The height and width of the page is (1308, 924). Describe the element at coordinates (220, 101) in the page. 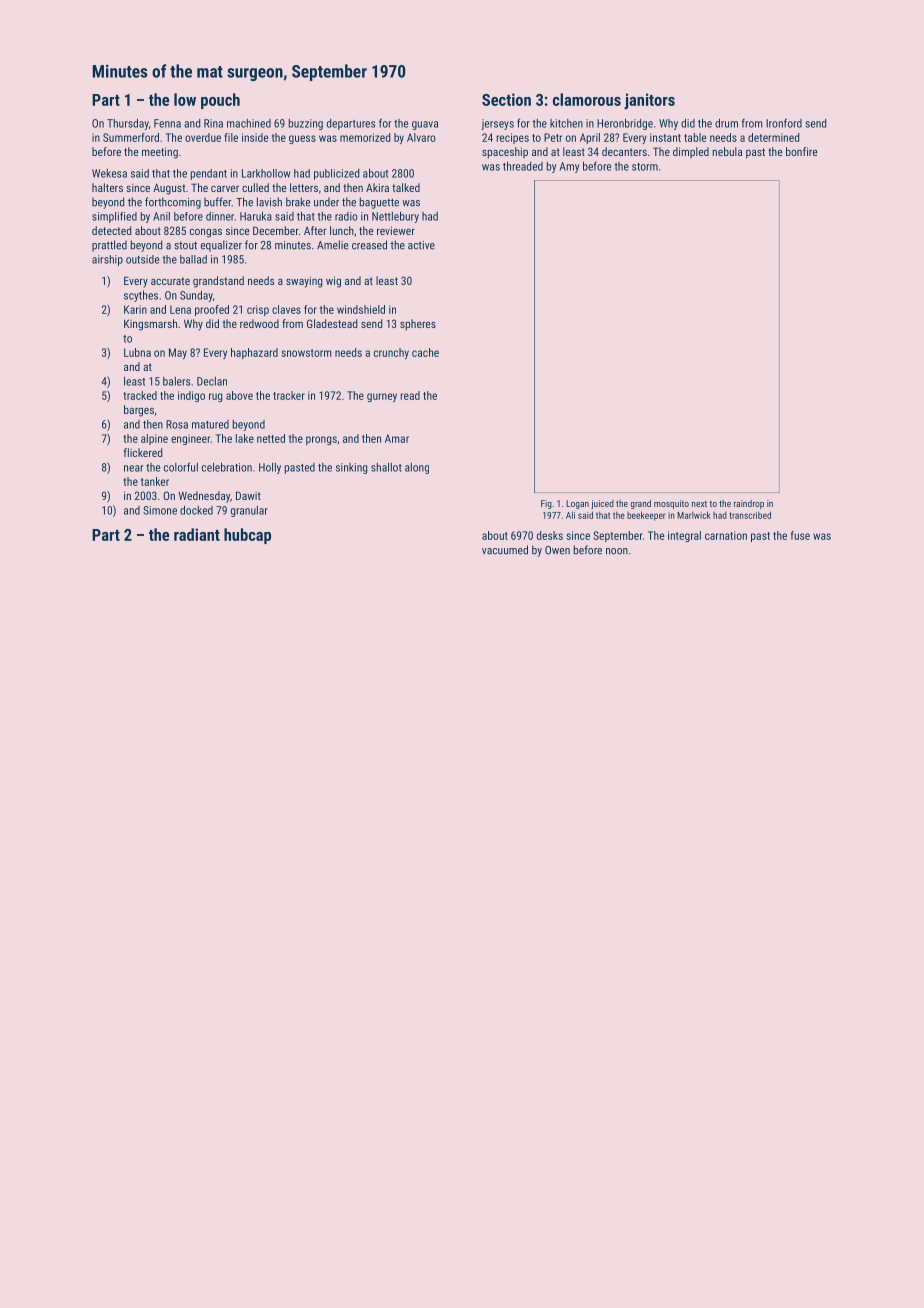

I see `pouch` at that location.
